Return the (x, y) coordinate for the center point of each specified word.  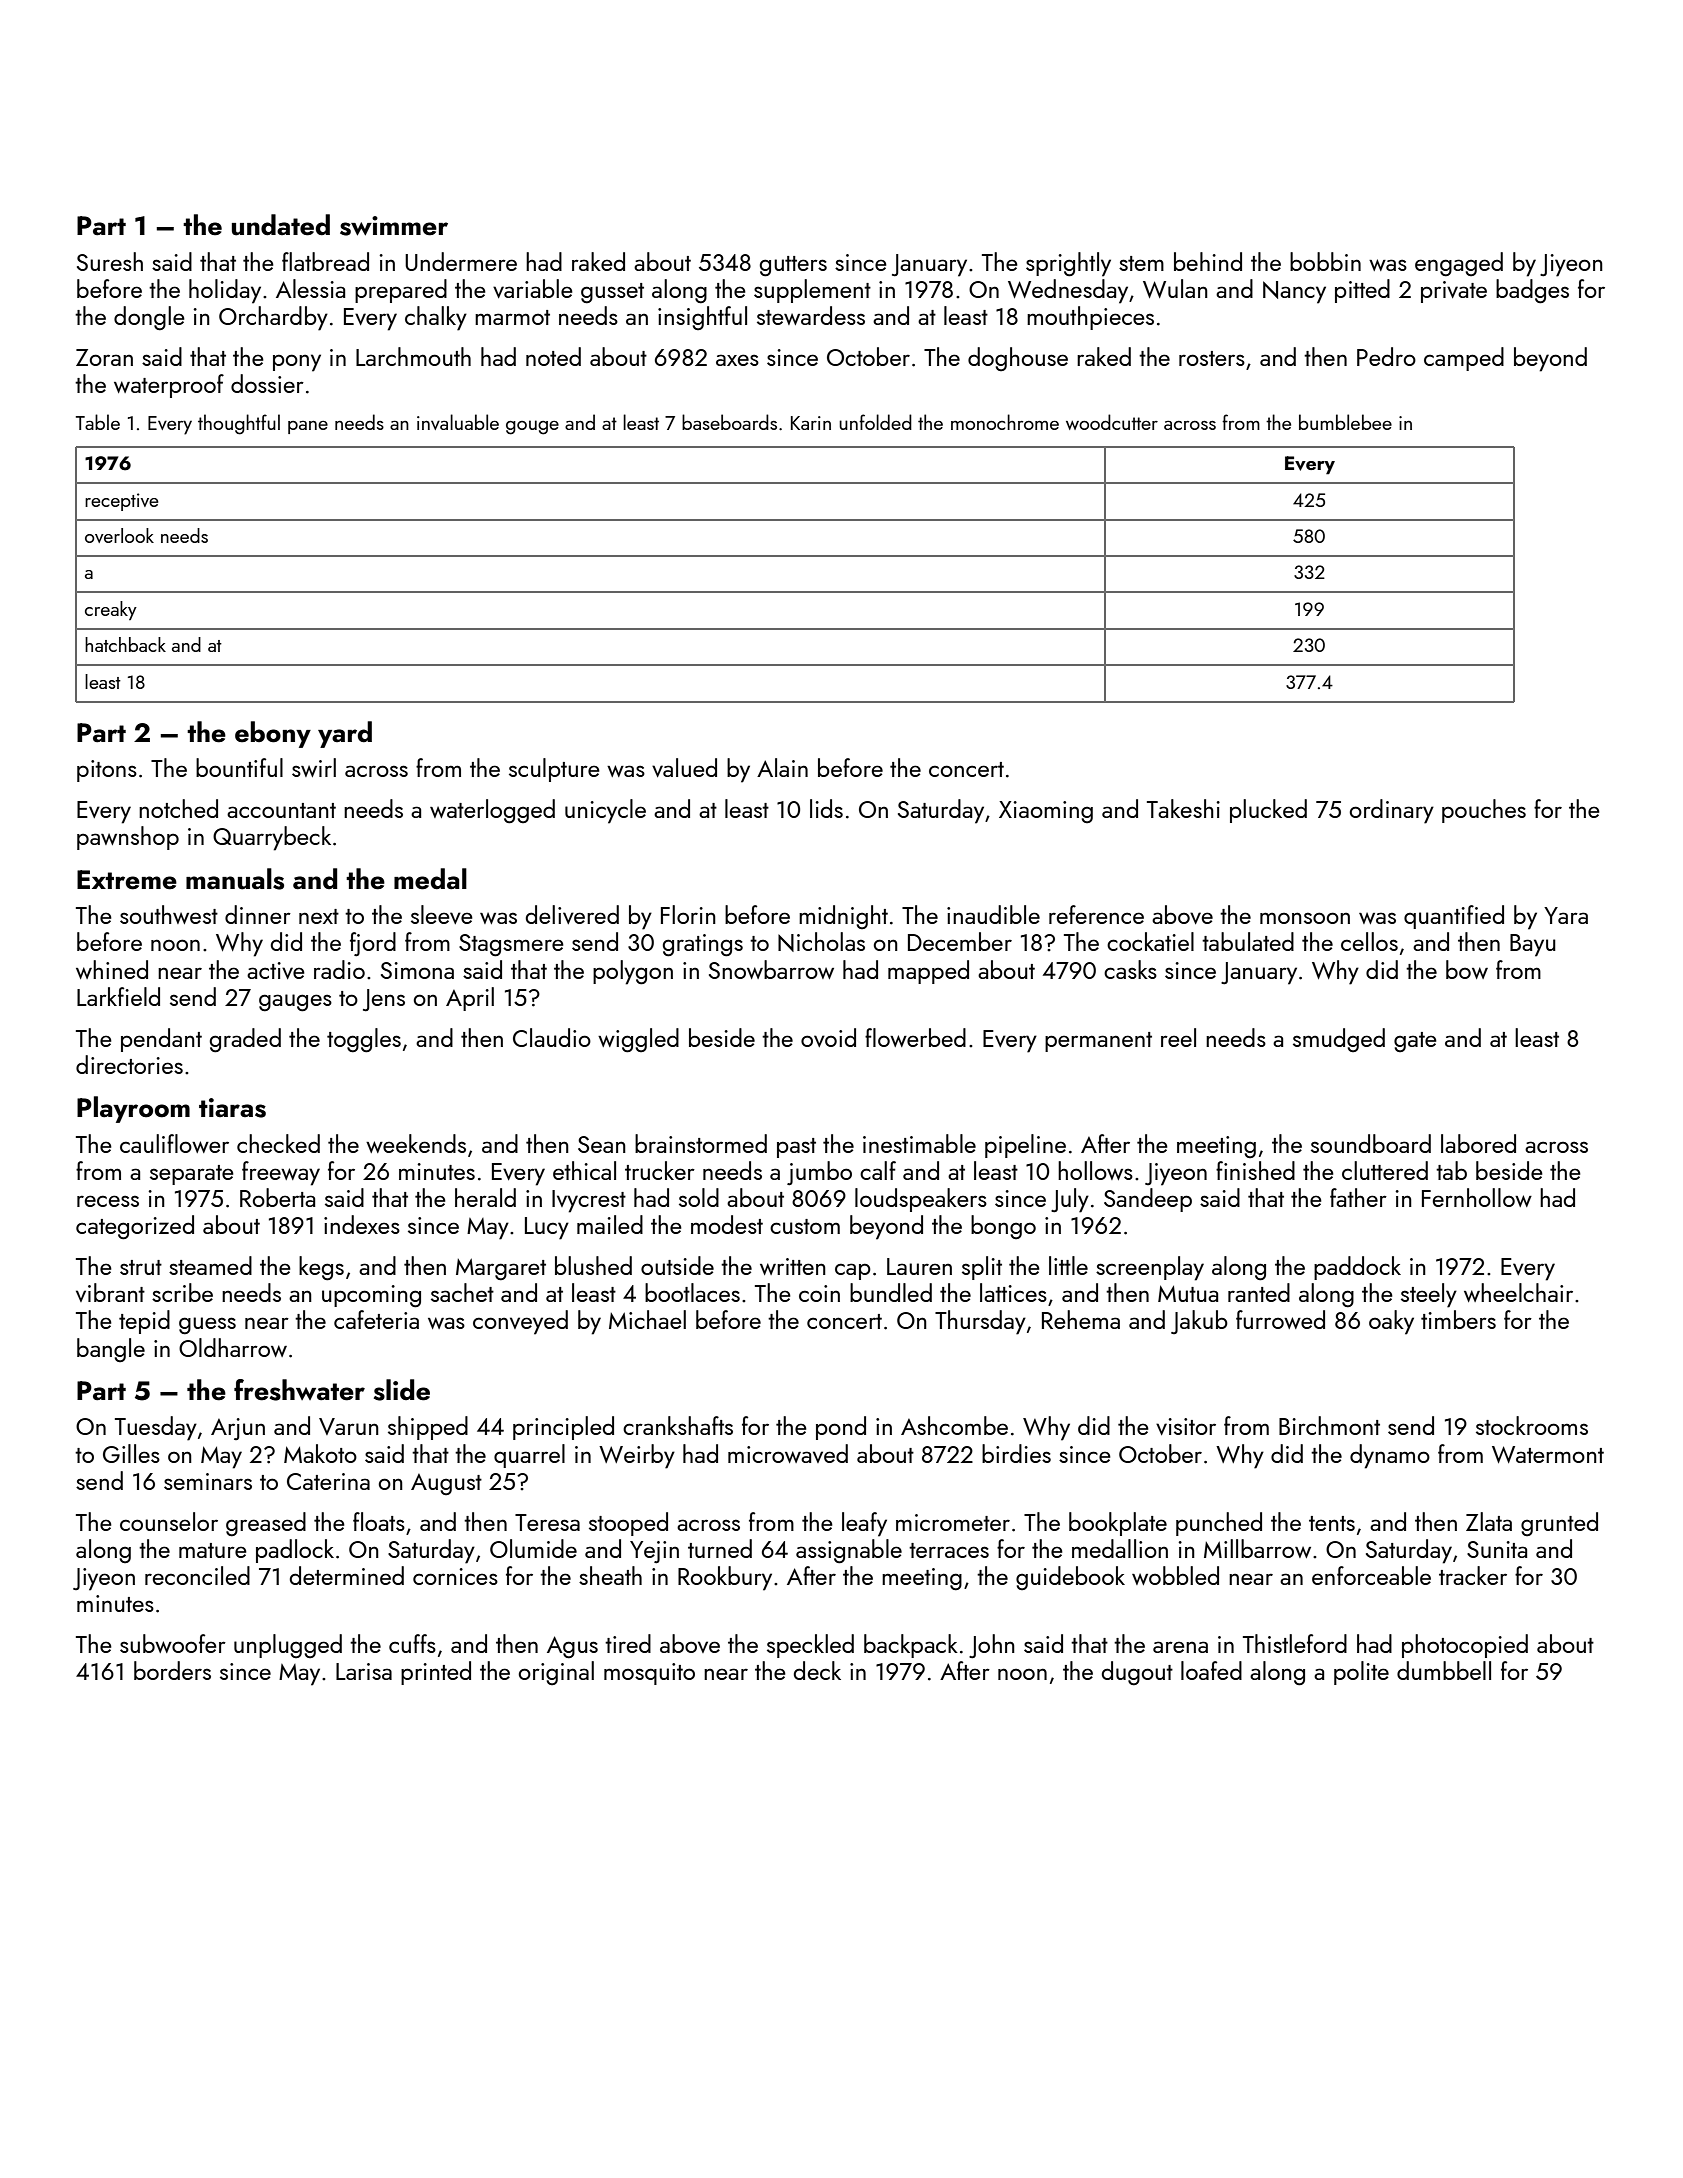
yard (345, 734)
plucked (1268, 811)
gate (1415, 1042)
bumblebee (1345, 422)
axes (737, 360)
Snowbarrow (771, 969)
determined (347, 1575)
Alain (782, 767)
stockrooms (1532, 1425)
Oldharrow (233, 1347)
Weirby (637, 1456)
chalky (436, 318)
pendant (161, 1040)
